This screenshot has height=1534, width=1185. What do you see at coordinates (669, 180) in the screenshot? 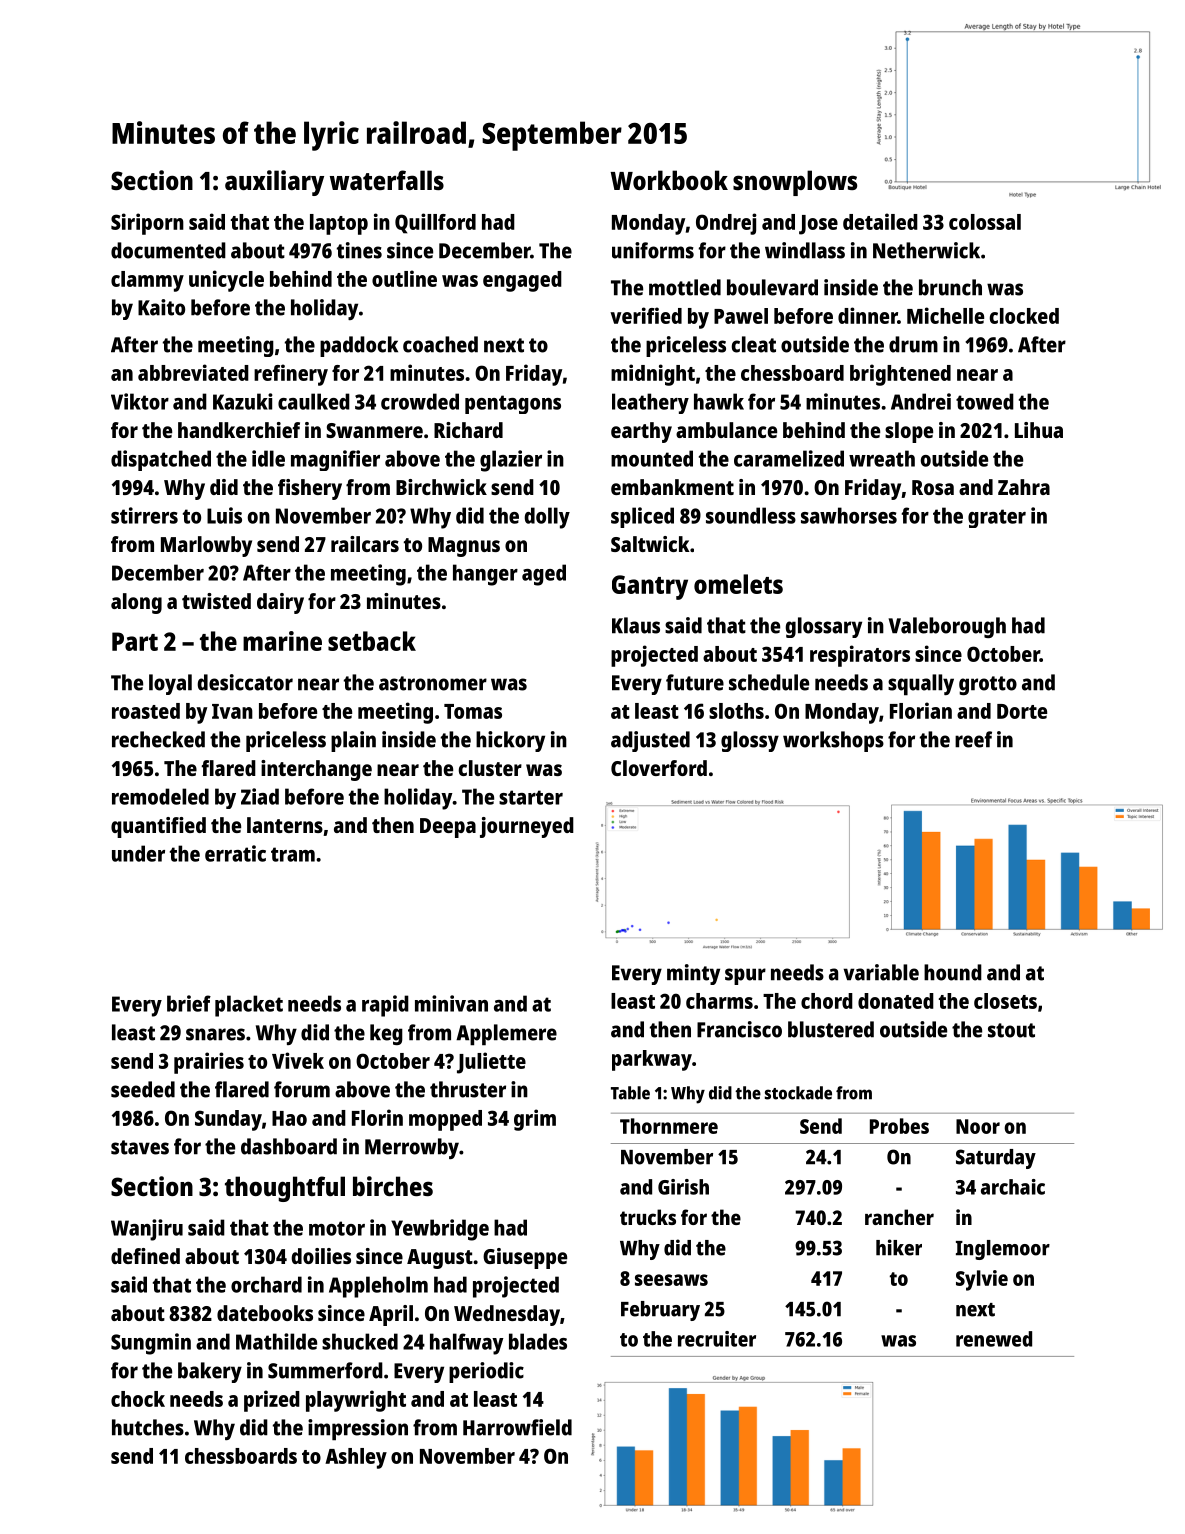
I see `Workbook` at bounding box center [669, 180].
